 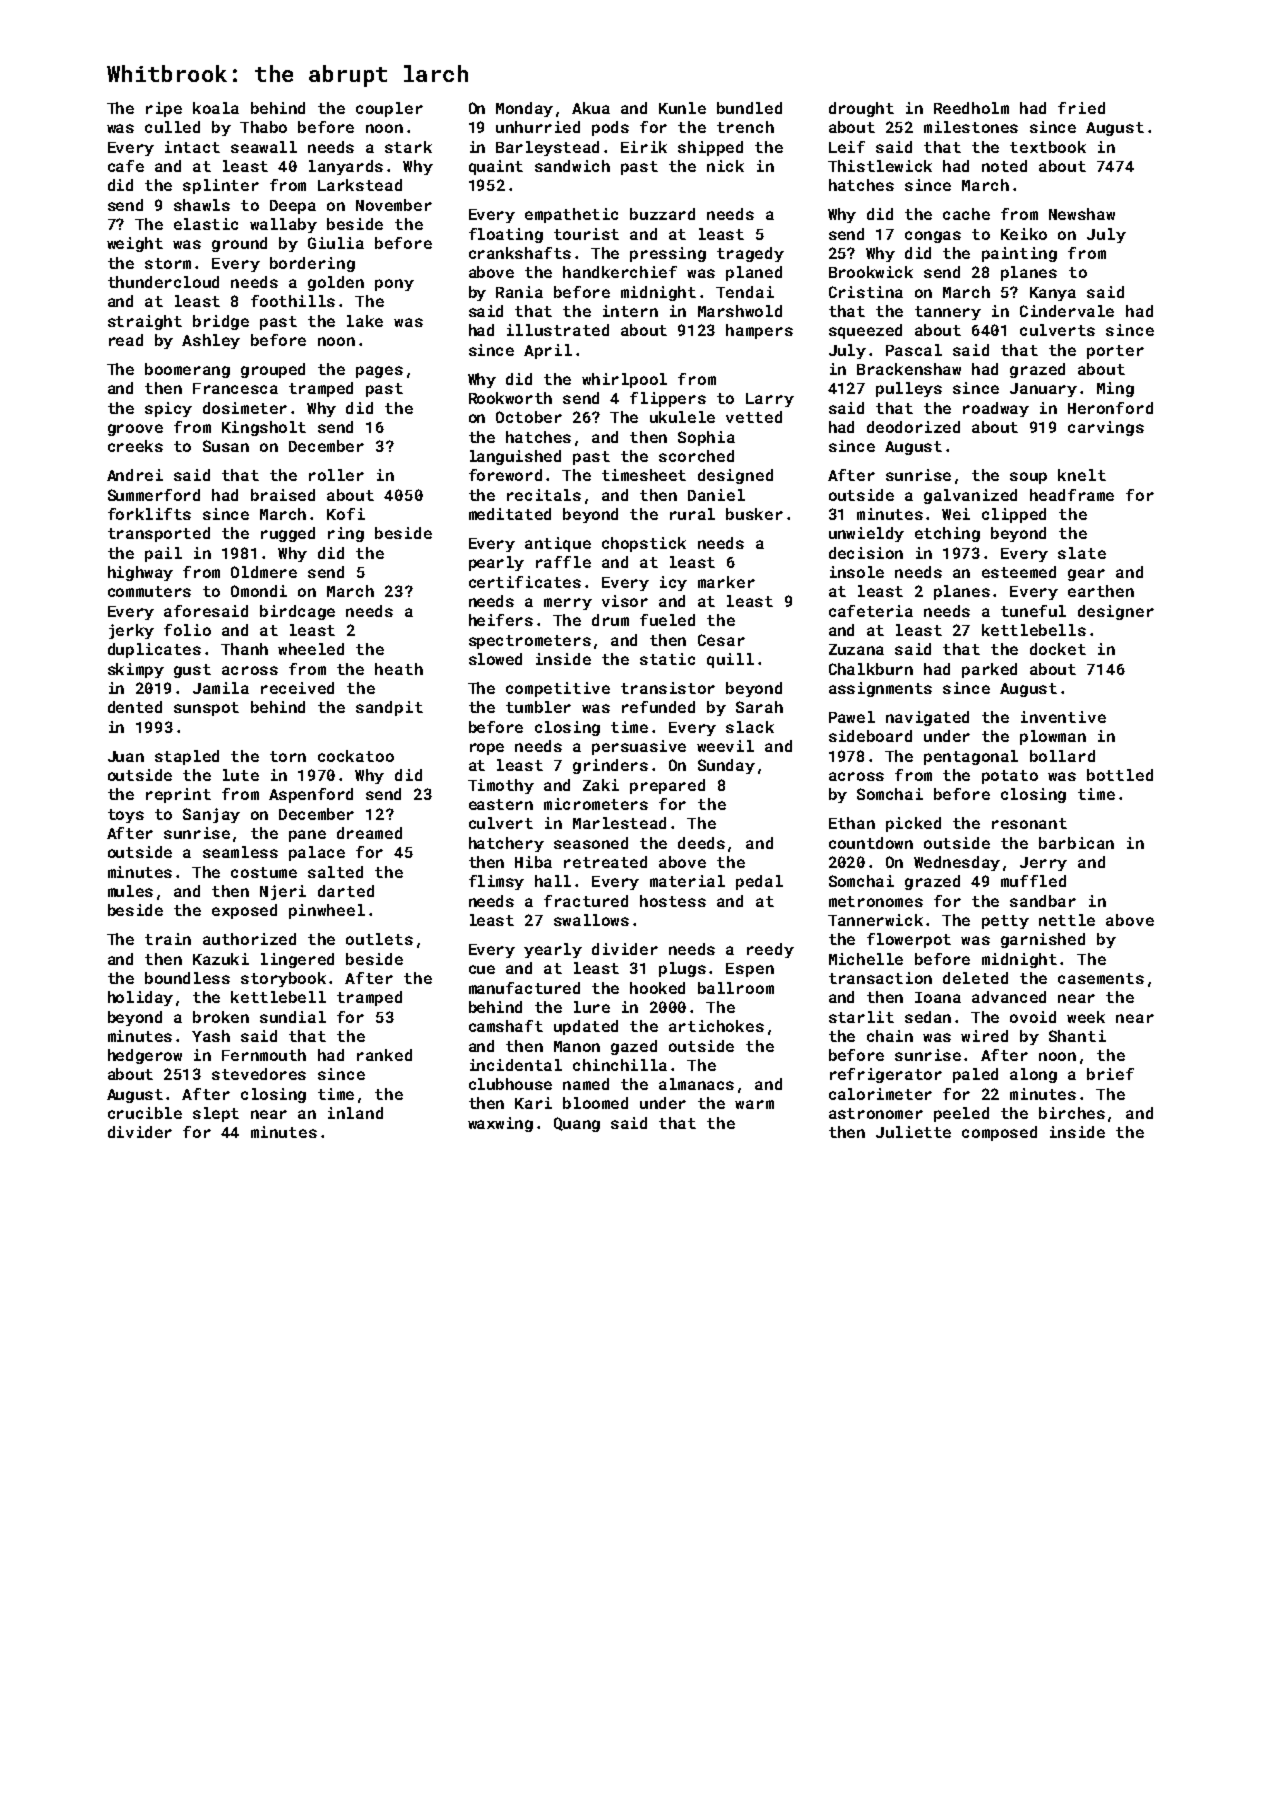 I want to click on koala, so click(x=216, y=108).
